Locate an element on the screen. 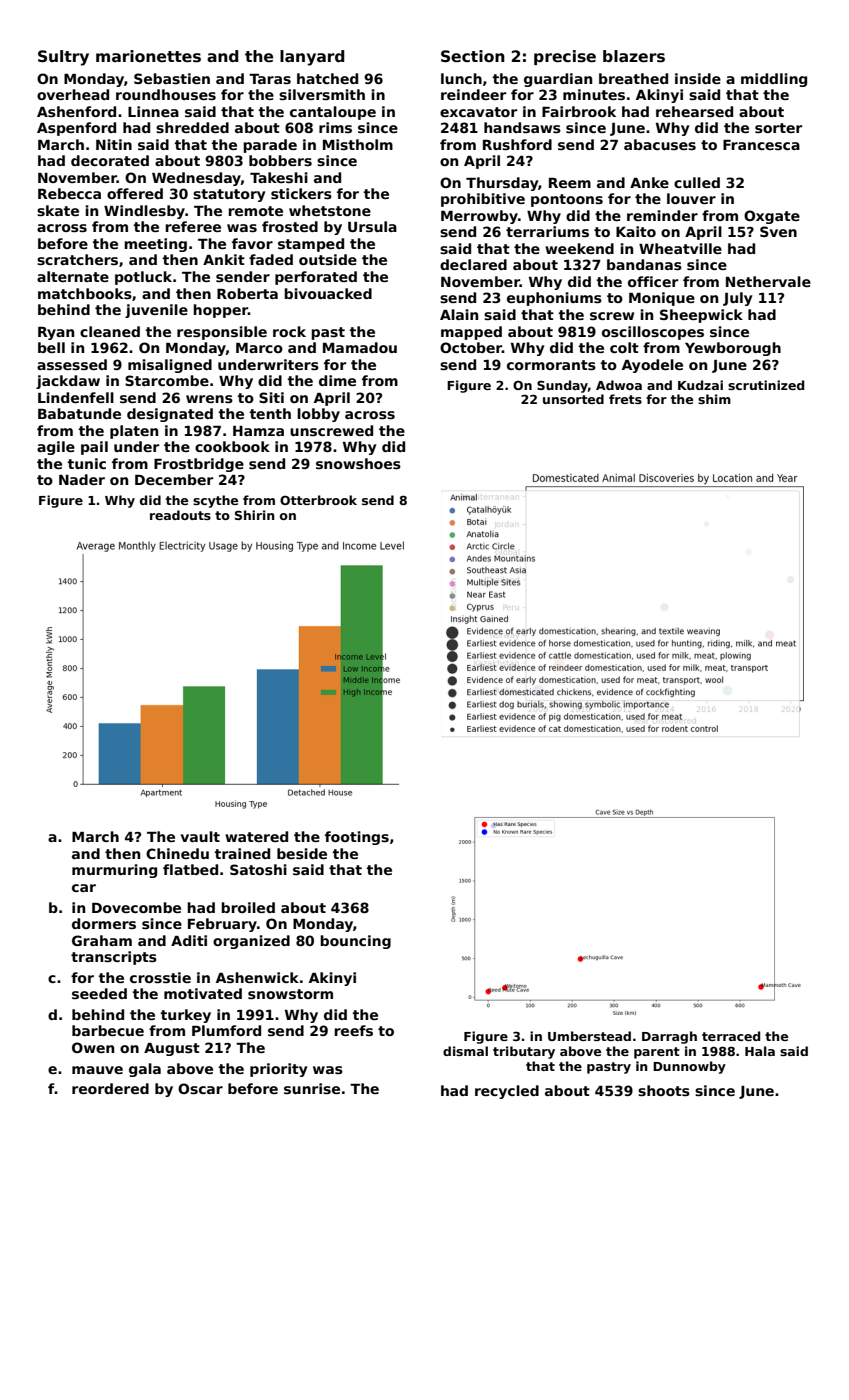  mauve is located at coordinates (97, 1070).
